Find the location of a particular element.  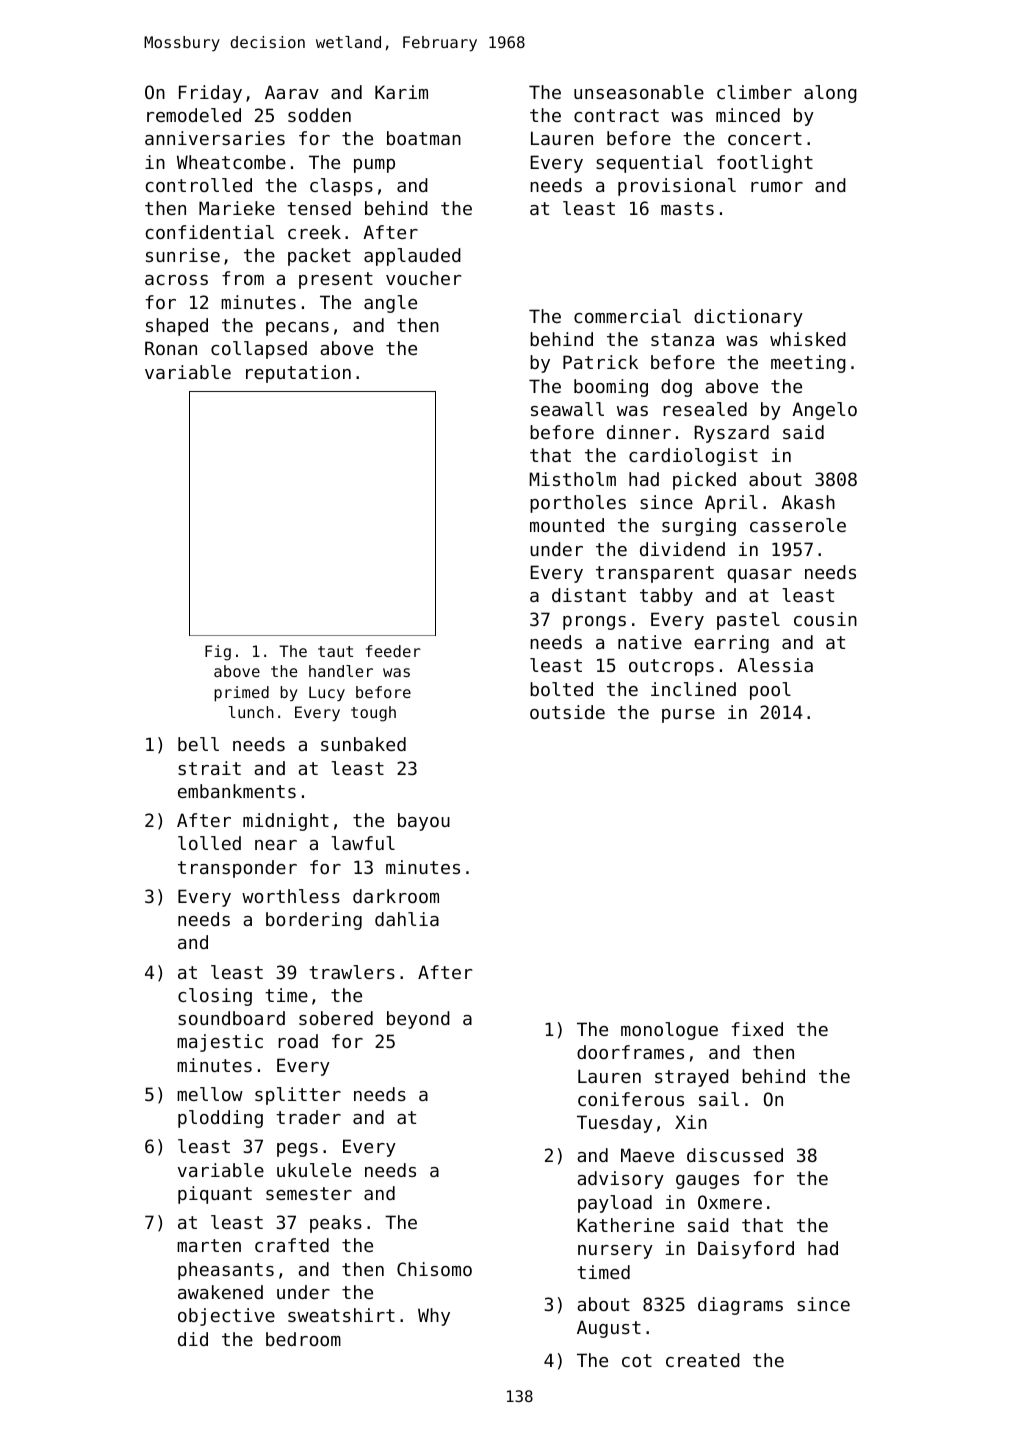

doorframes is located at coordinates (630, 1052).
